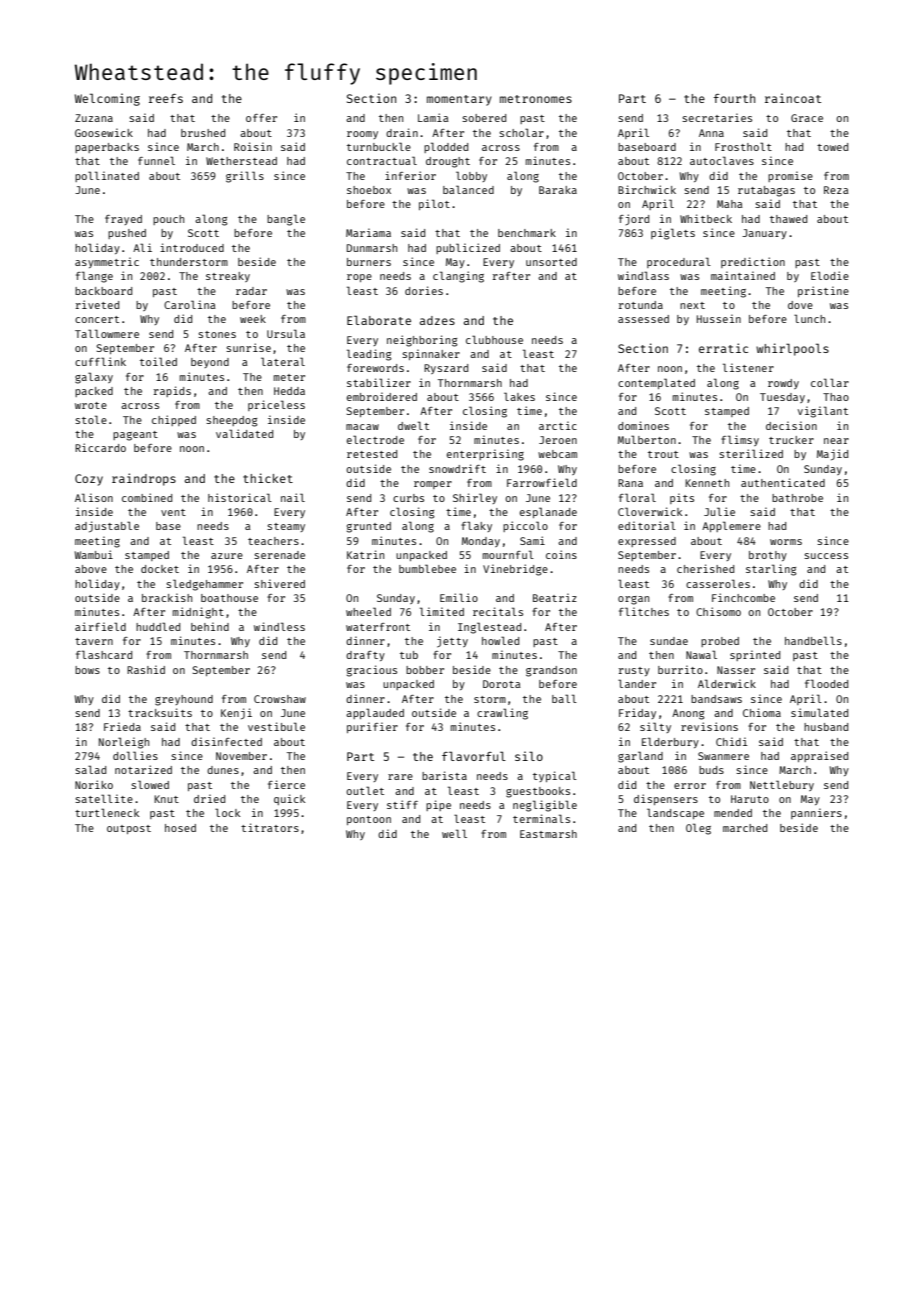 Image resolution: width=924 pixels, height=1308 pixels. What do you see at coordinates (558, 425) in the screenshot?
I see `arctic` at bounding box center [558, 425].
